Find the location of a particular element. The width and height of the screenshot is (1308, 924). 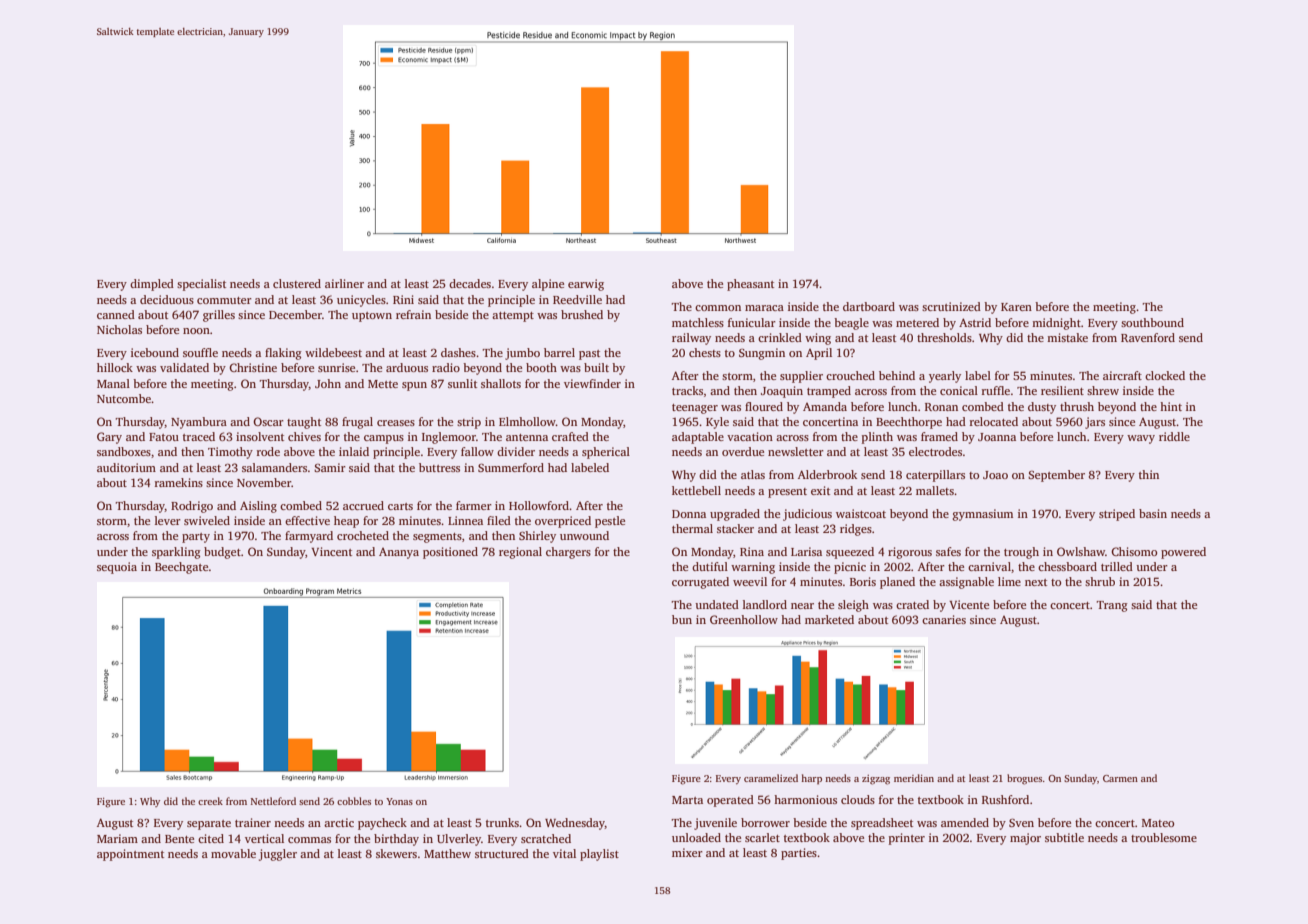

past is located at coordinates (589, 355).
